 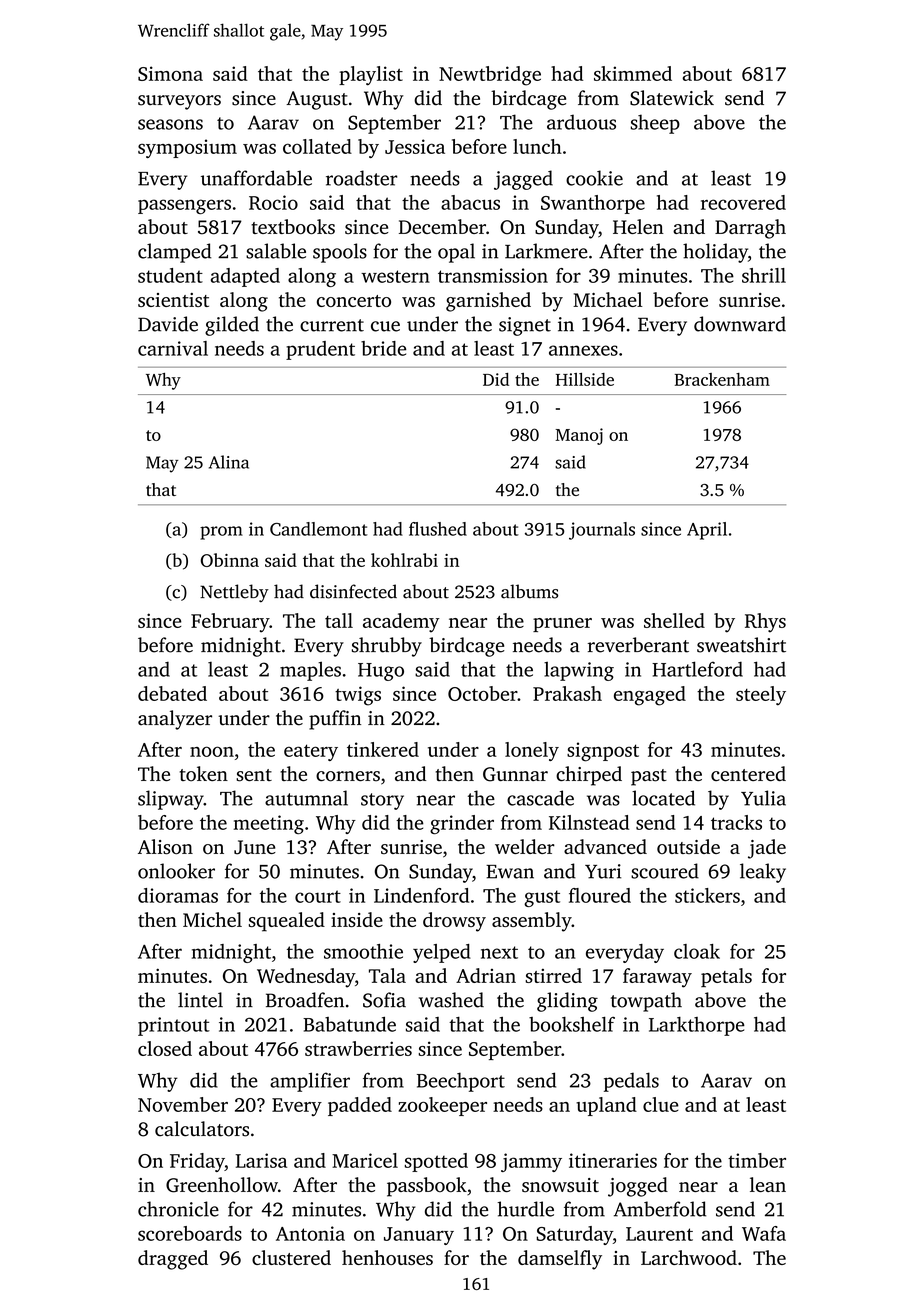 I want to click on recovered, so click(x=743, y=202).
